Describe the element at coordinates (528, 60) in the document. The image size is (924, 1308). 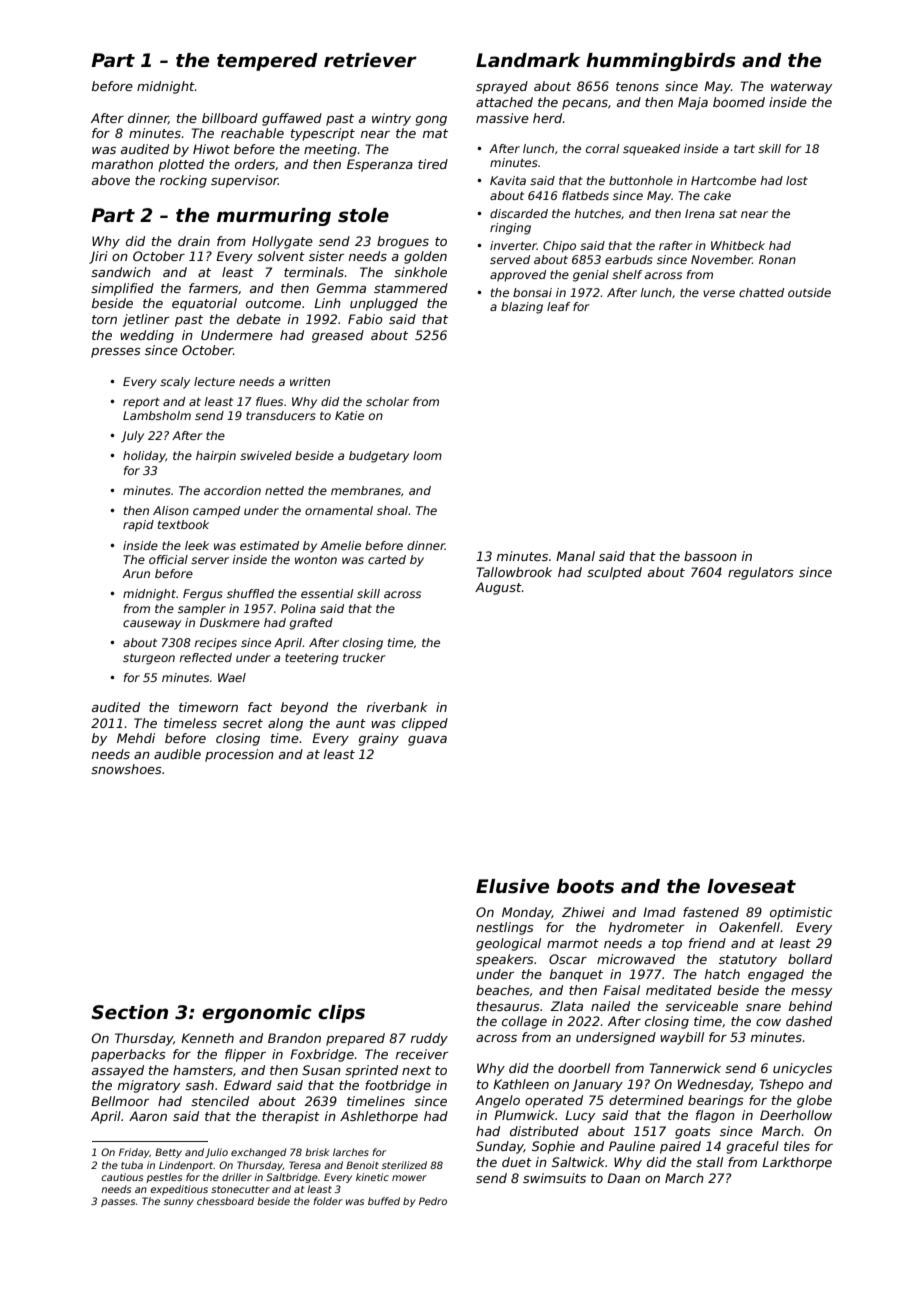
I see `Landmark` at that location.
